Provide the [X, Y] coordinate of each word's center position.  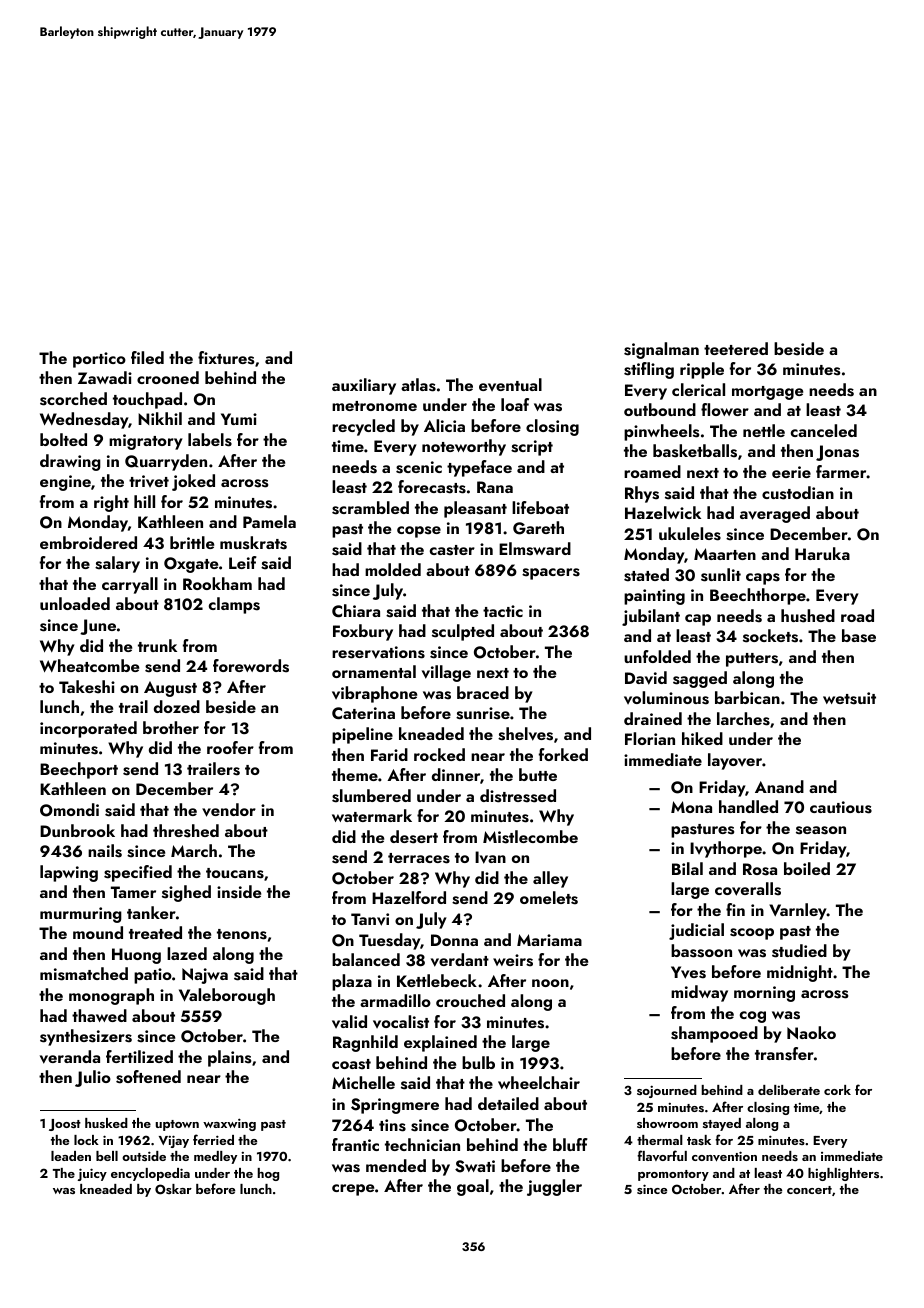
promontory [673, 1175]
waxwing [229, 1124]
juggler [554, 1187]
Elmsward [535, 549]
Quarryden [166, 462]
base [859, 636]
